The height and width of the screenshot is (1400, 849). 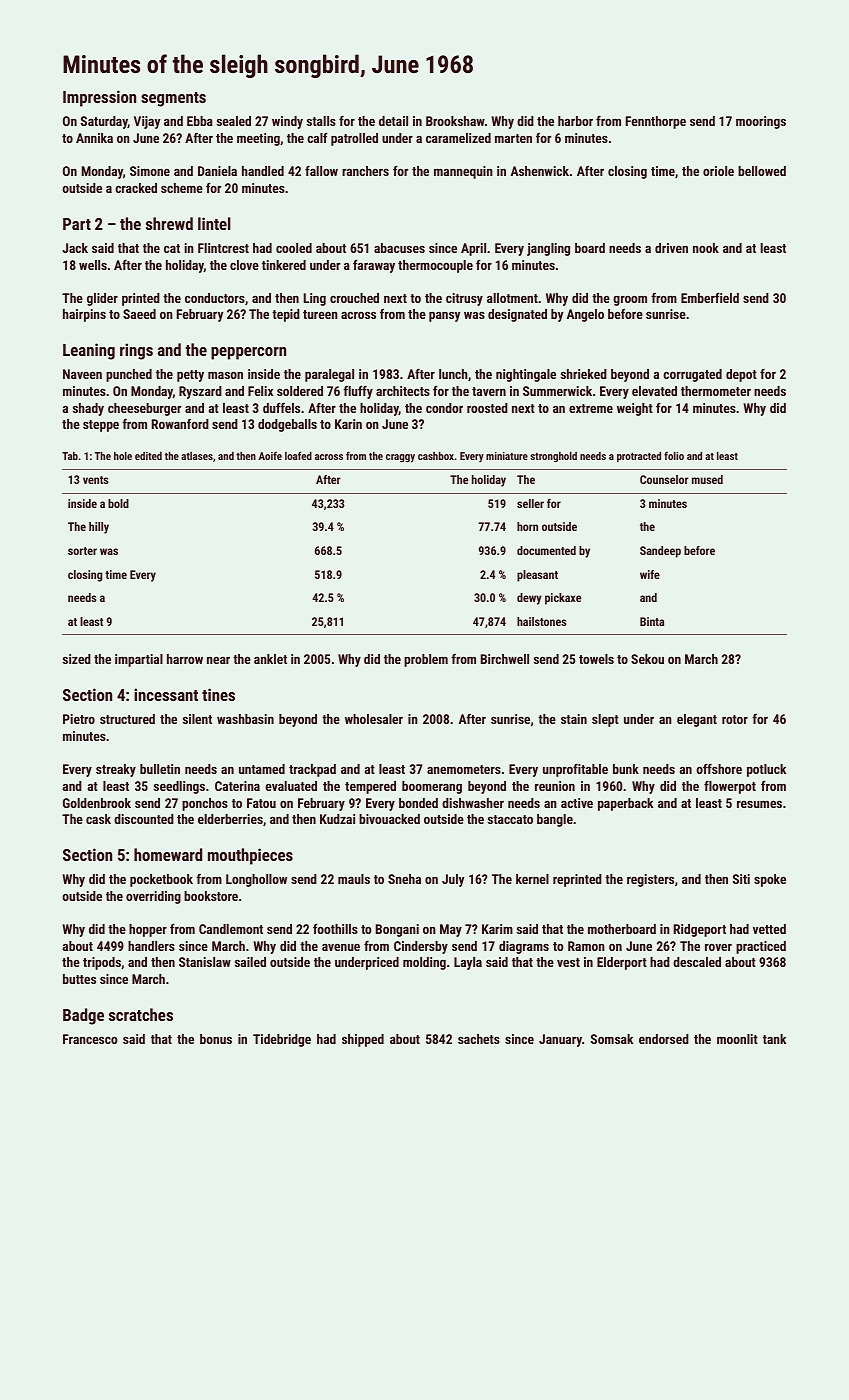 I want to click on hilly, so click(x=99, y=528).
